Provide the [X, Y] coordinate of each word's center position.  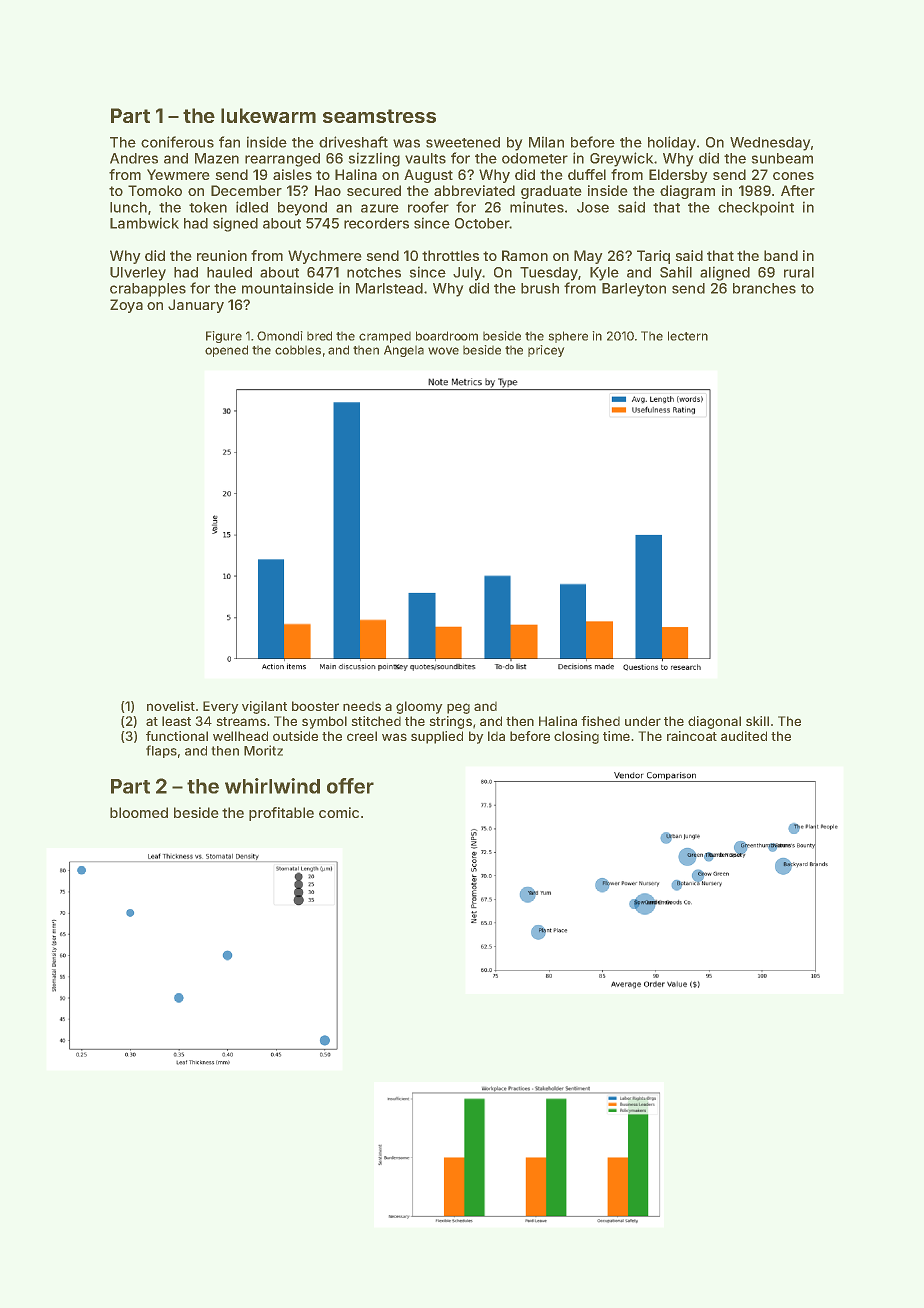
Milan [546, 142]
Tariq [653, 257]
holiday [672, 143]
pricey [546, 351]
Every [220, 707]
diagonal [714, 722]
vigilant [264, 707]
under [643, 721]
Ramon [525, 255]
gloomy [419, 707]
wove [443, 351]
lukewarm [268, 115]
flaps [161, 751]
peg [458, 708]
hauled [229, 272]
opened [226, 351]
